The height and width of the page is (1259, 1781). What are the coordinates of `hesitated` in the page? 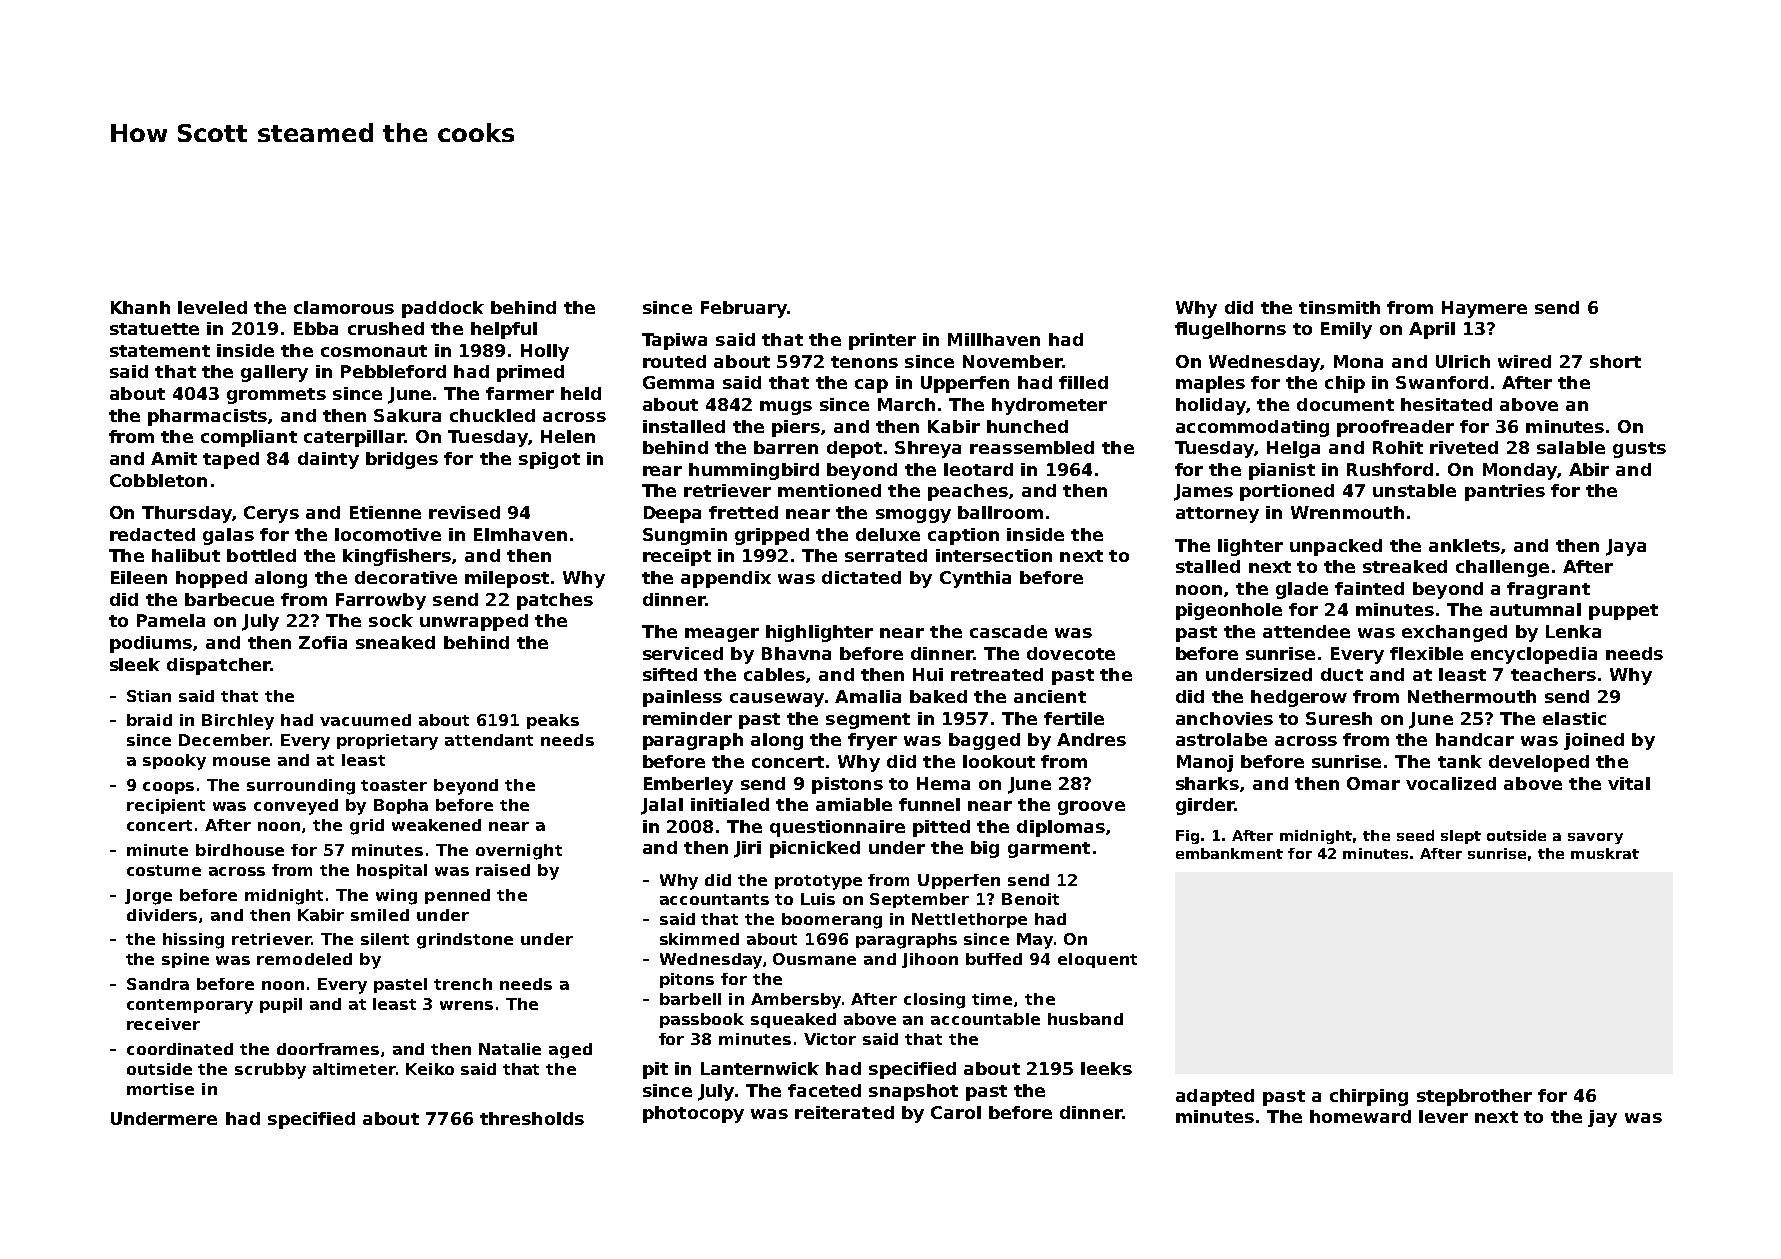 It's located at (1446, 404).
